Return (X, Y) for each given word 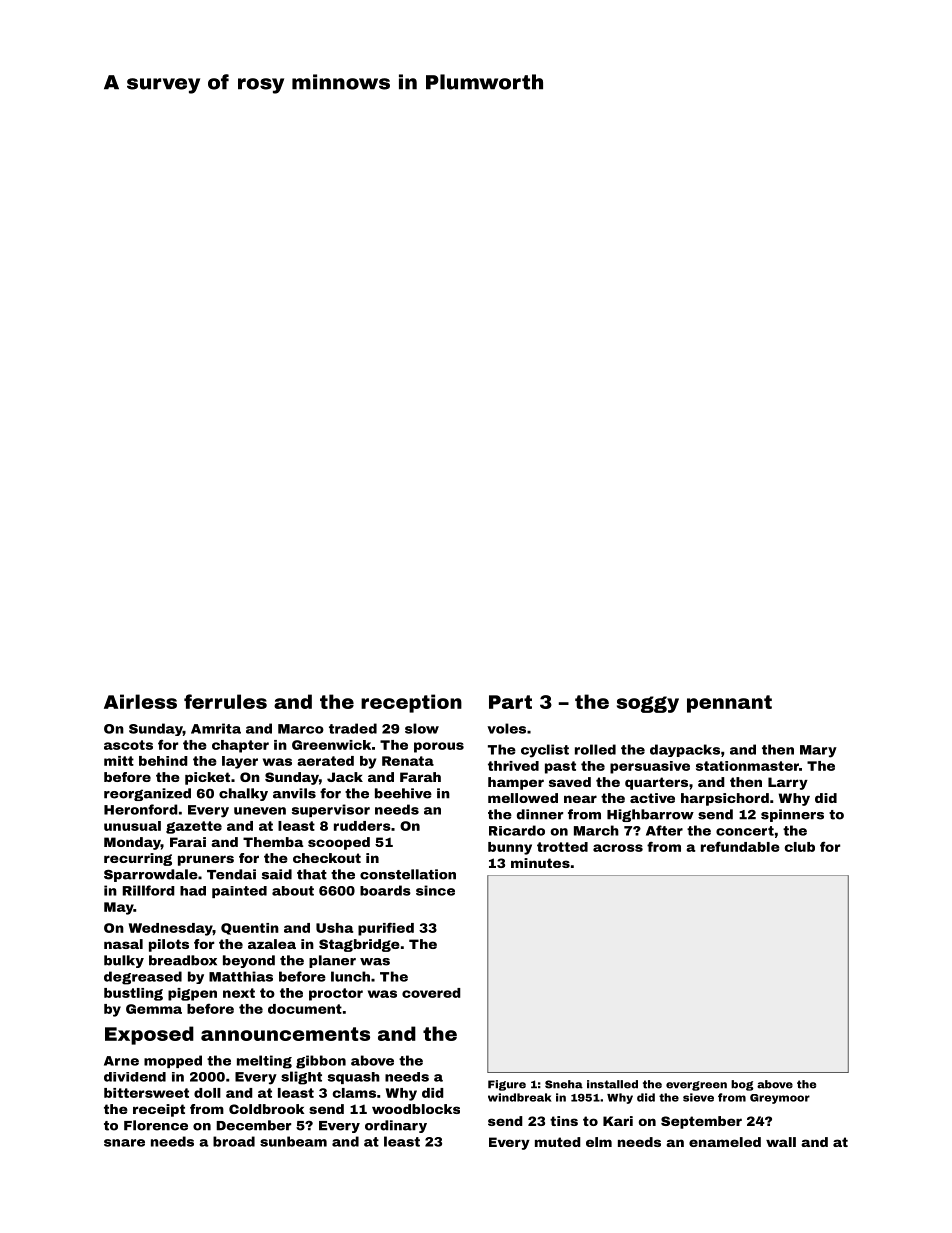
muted (558, 1142)
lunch (350, 976)
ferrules (225, 701)
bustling (133, 994)
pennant (729, 704)
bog (742, 1085)
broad (234, 1141)
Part (510, 702)
